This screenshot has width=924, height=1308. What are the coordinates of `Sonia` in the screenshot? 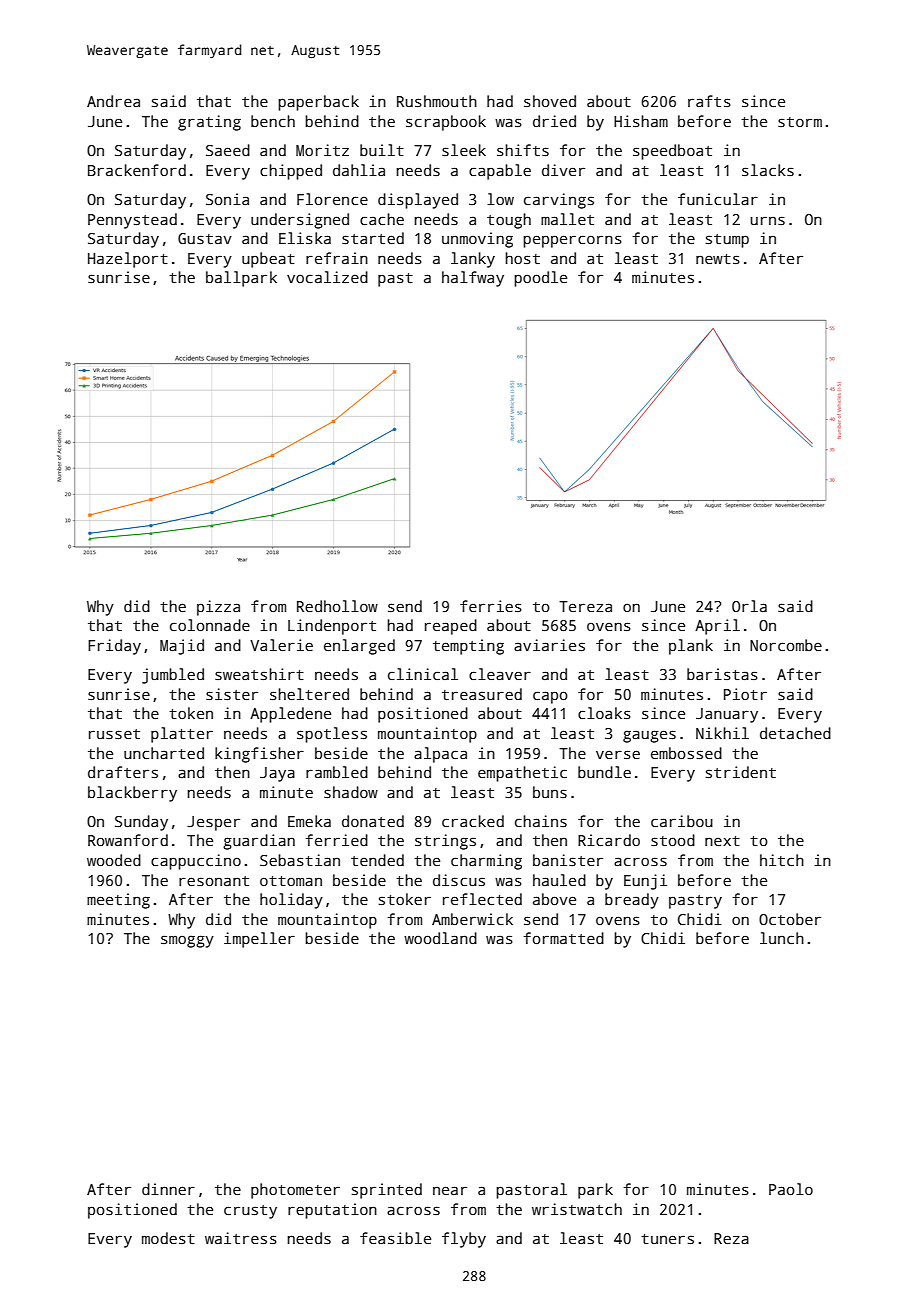 It's located at (227, 199).
